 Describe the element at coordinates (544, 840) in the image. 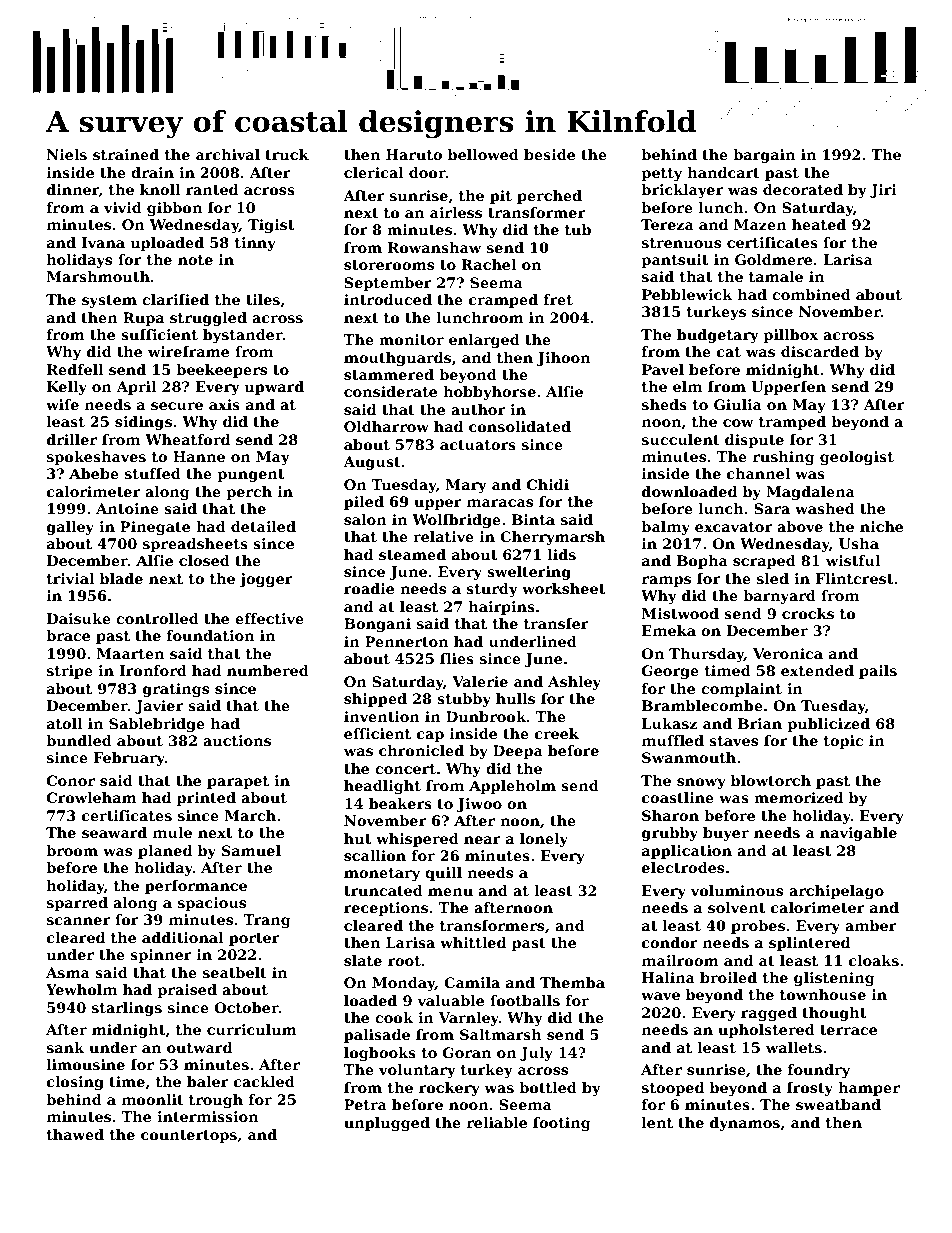

I see `lonely` at that location.
